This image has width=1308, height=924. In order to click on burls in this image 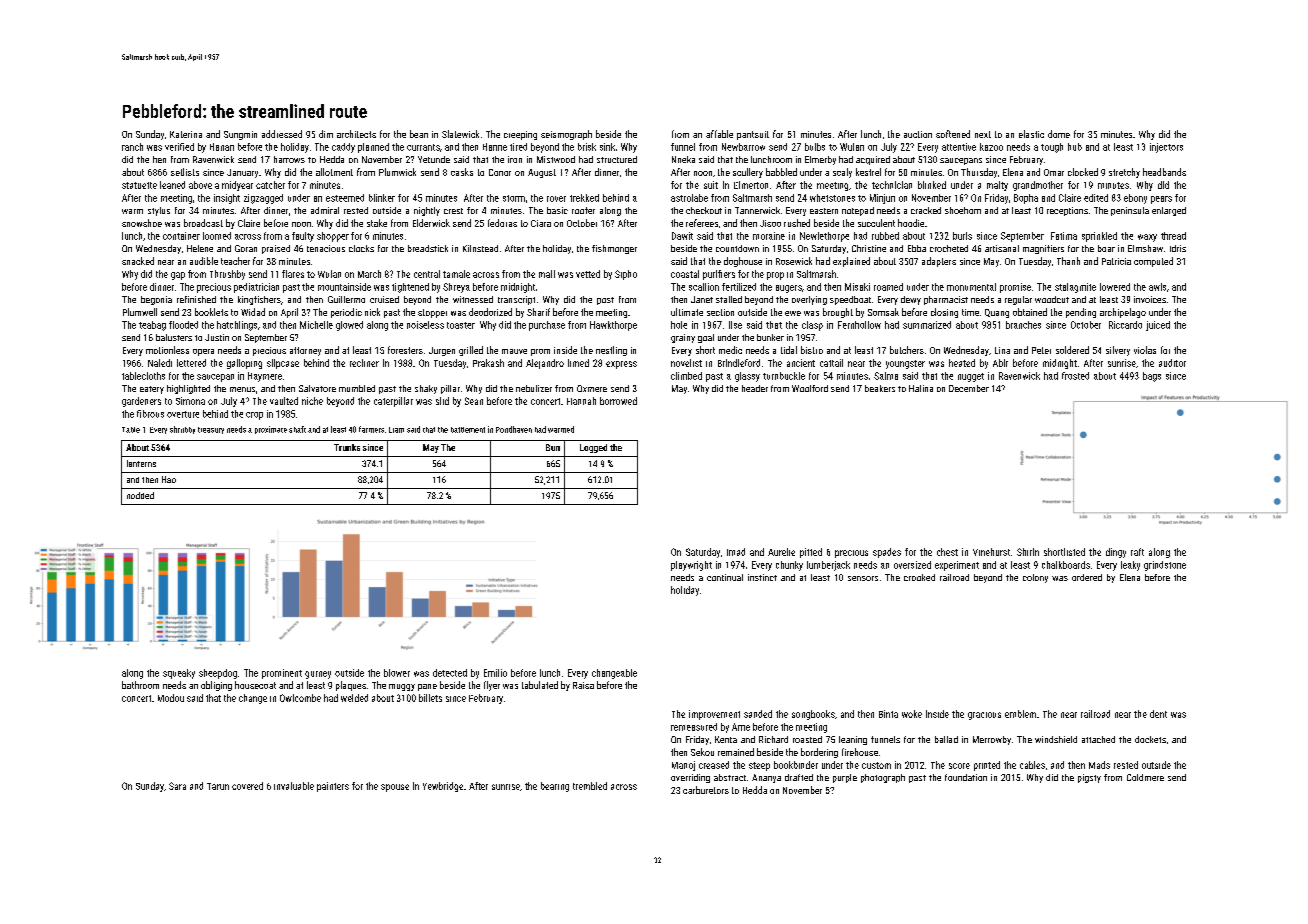, I will do `click(962, 236)`.
